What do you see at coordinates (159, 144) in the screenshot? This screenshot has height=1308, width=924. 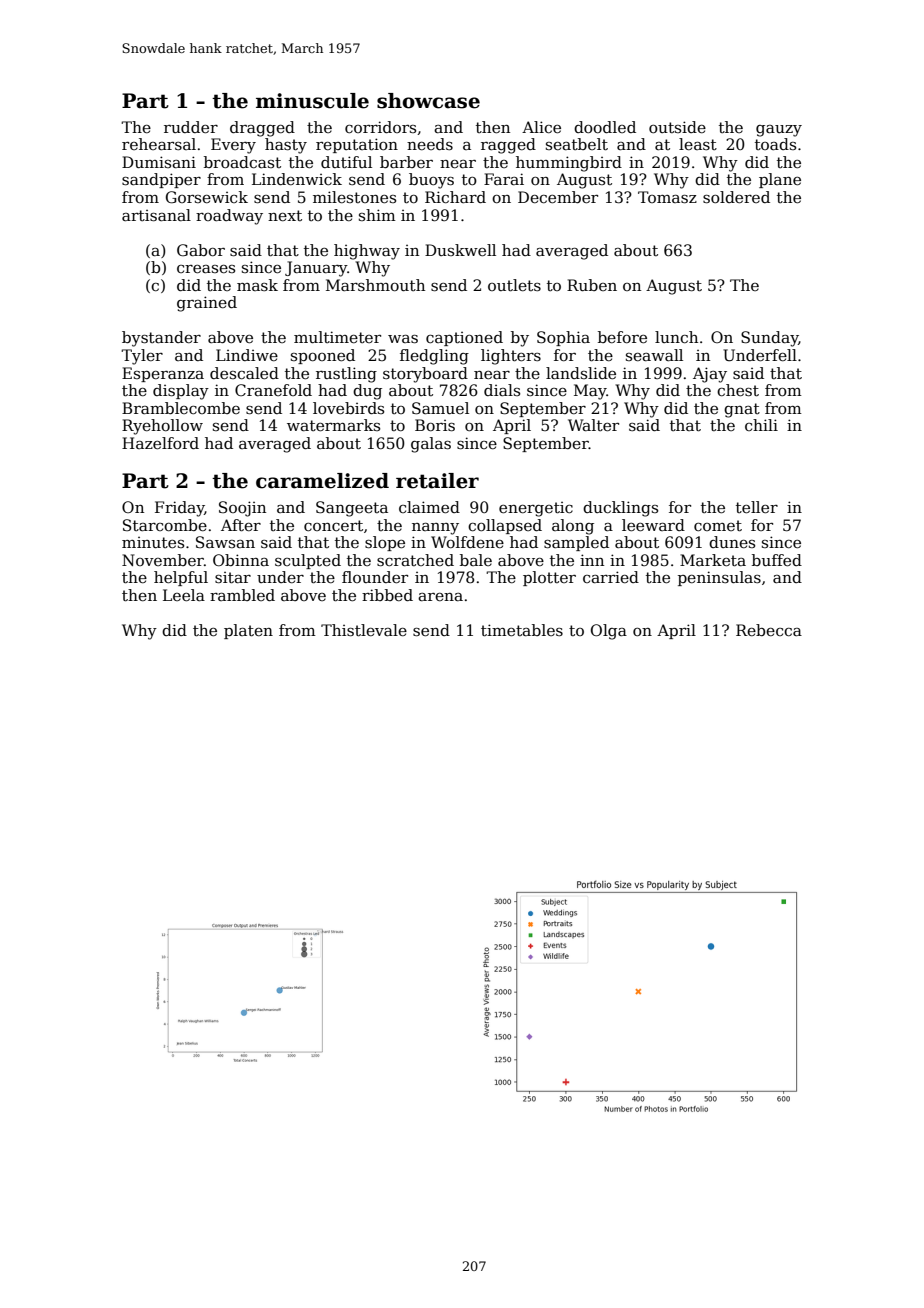 I see `rehearsal` at bounding box center [159, 144].
